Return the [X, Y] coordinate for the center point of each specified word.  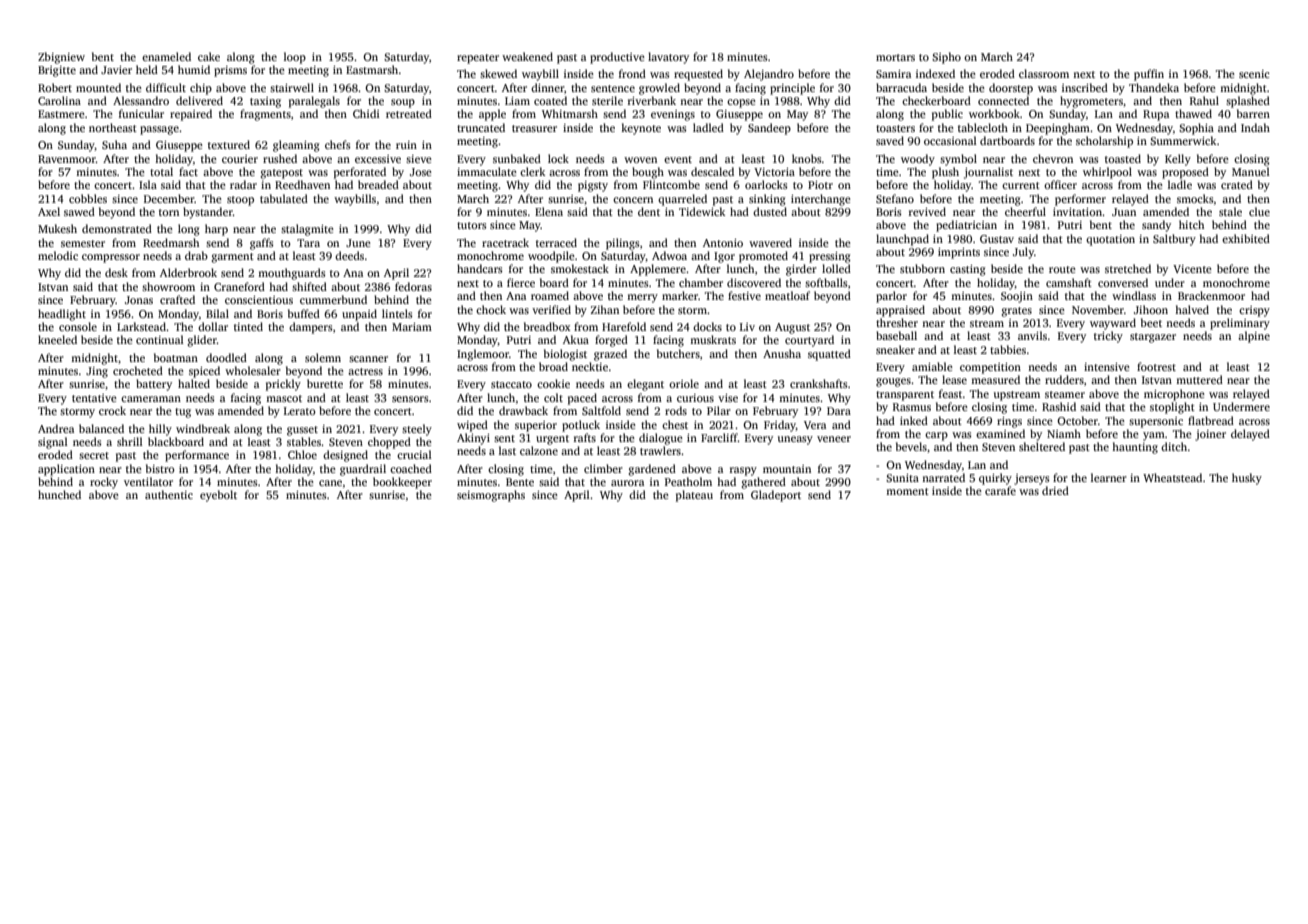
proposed [1185, 173]
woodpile [551, 257]
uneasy [795, 440]
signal [53, 443]
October [1077, 420]
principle [792, 89]
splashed [1248, 102]
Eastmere [61, 114]
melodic [58, 255]
